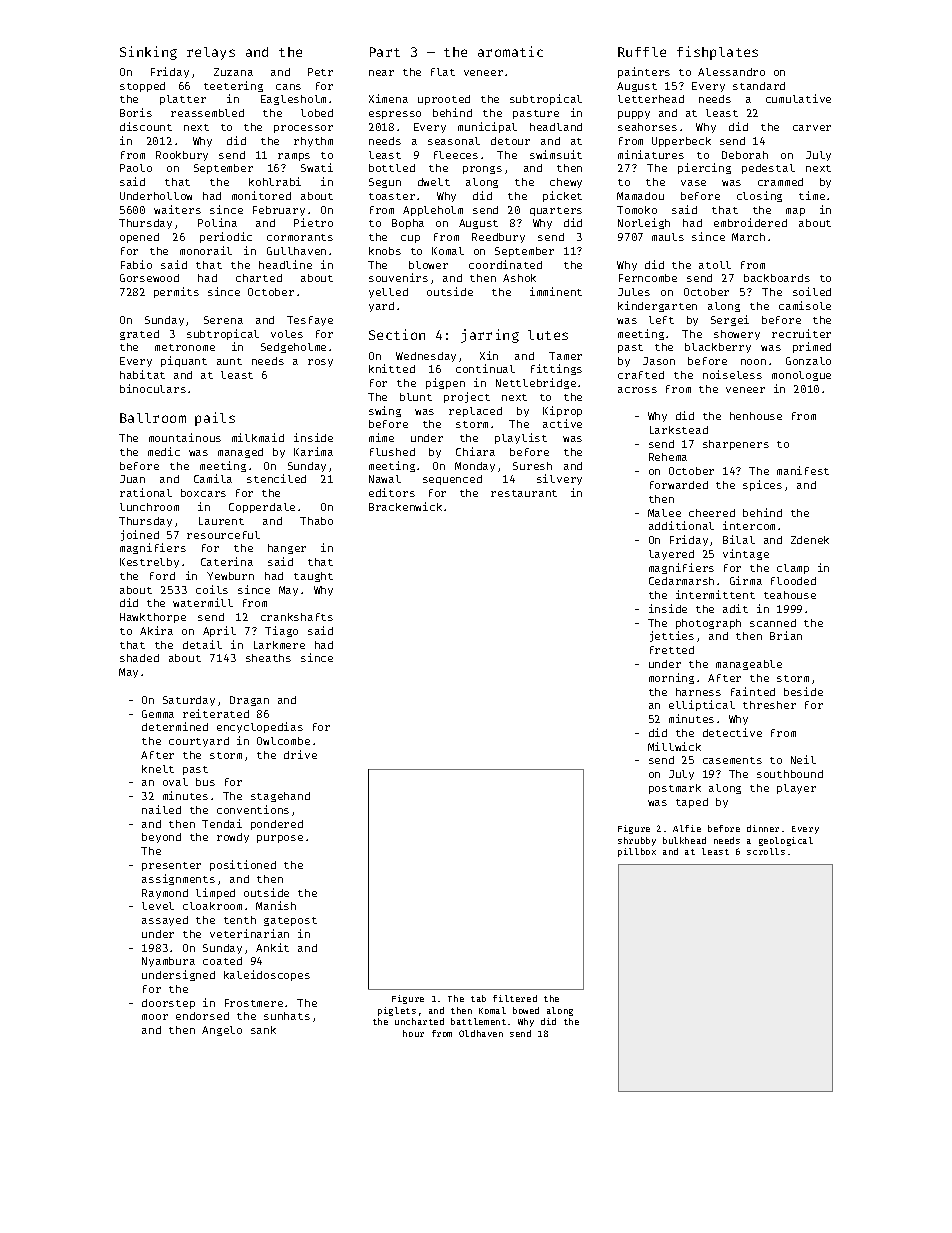 This document has height=1233, width=952. Describe the element at coordinates (510, 51) in the document. I see `aromatic` at that location.
